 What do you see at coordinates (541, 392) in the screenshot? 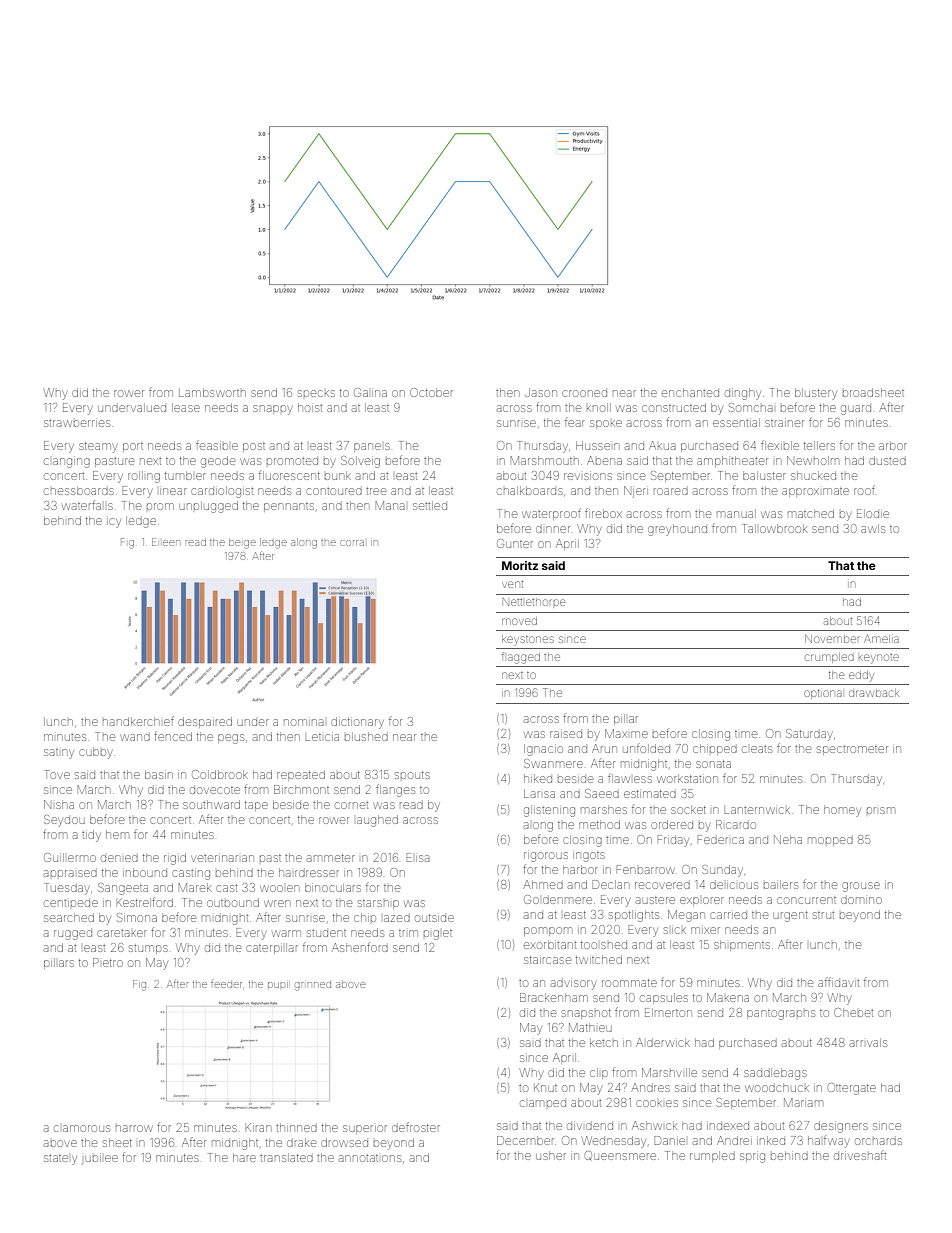
I see `Jason` at bounding box center [541, 392].
